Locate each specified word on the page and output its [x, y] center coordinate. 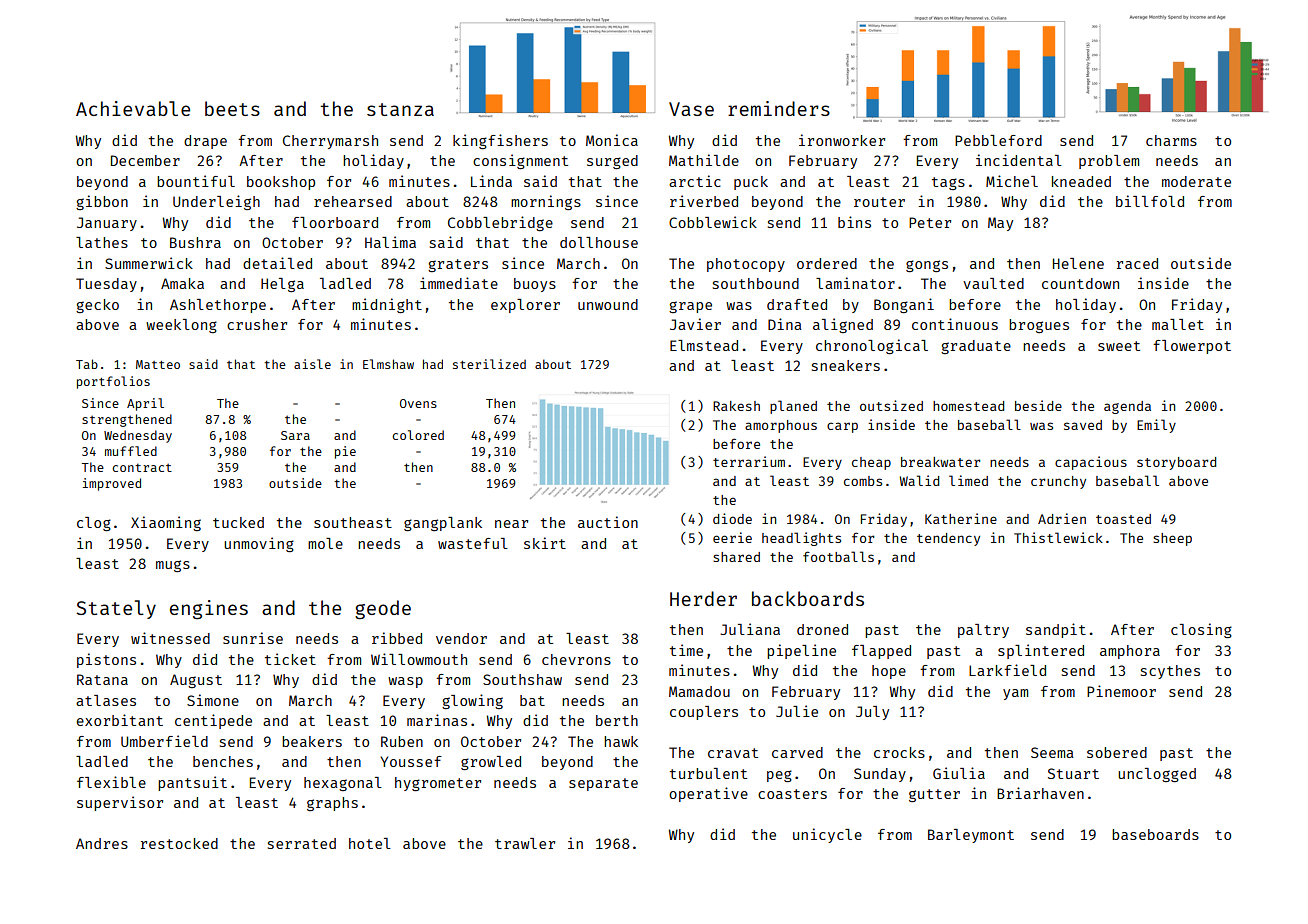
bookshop [281, 183]
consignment [520, 161]
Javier [695, 324]
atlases [106, 700]
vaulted [993, 283]
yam [1015, 694]
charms [1171, 140]
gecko [97, 306]
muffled [131, 451]
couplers [704, 713]
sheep [1172, 539]
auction [608, 522]
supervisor [120, 803]
